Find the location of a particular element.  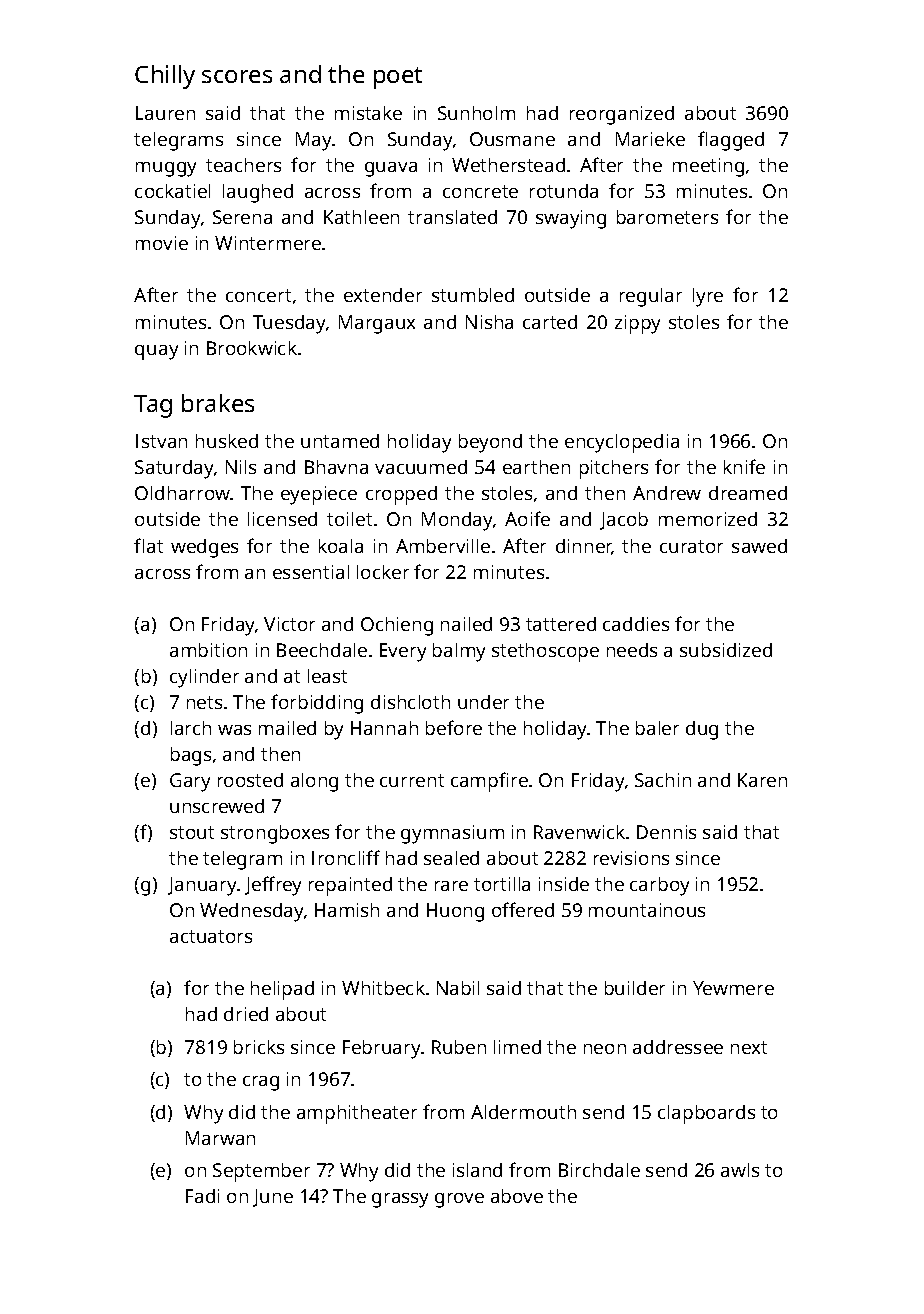

reorganized is located at coordinates (622, 115).
